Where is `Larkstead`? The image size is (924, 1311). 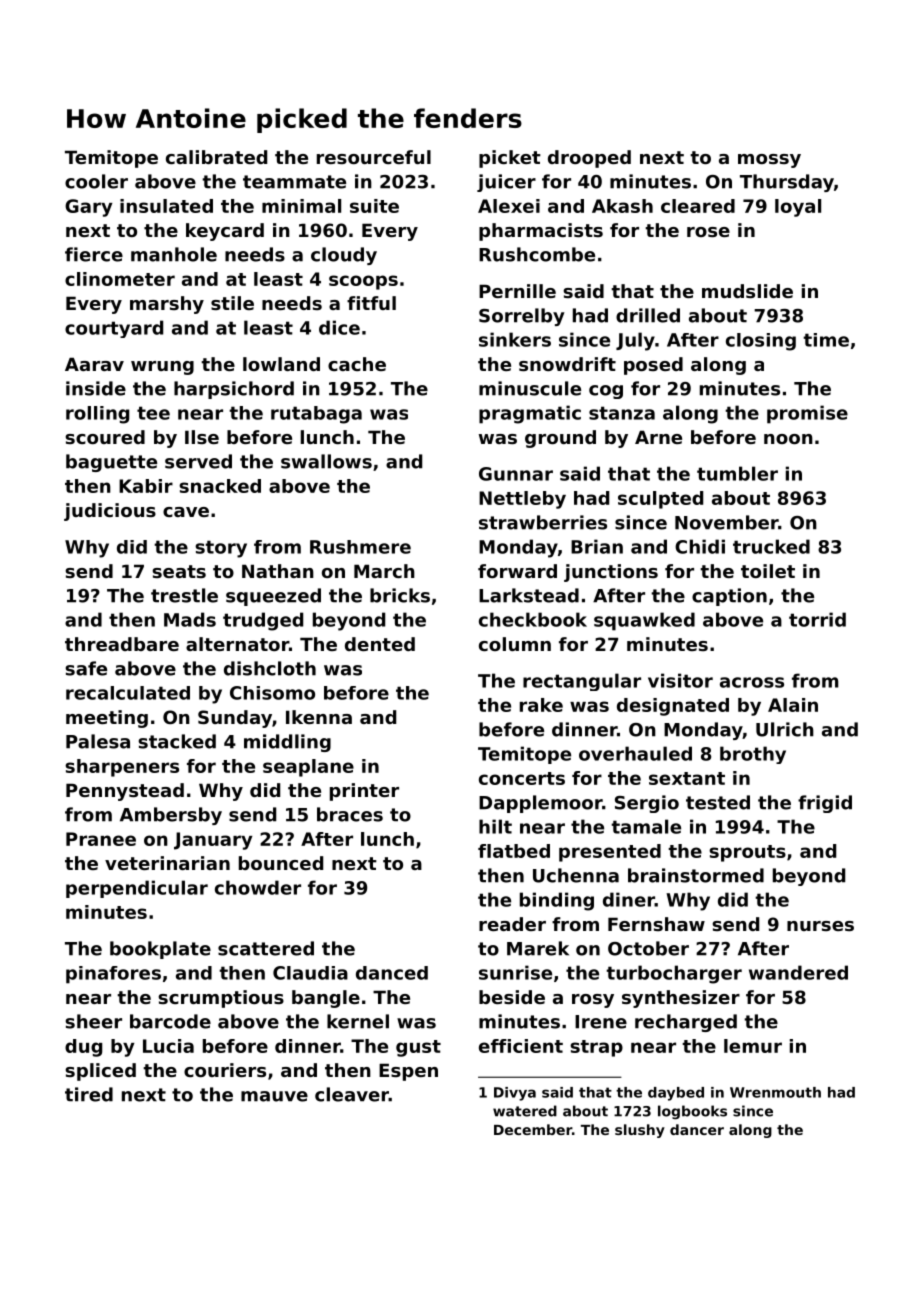
Larkstead is located at coordinates (529, 595).
